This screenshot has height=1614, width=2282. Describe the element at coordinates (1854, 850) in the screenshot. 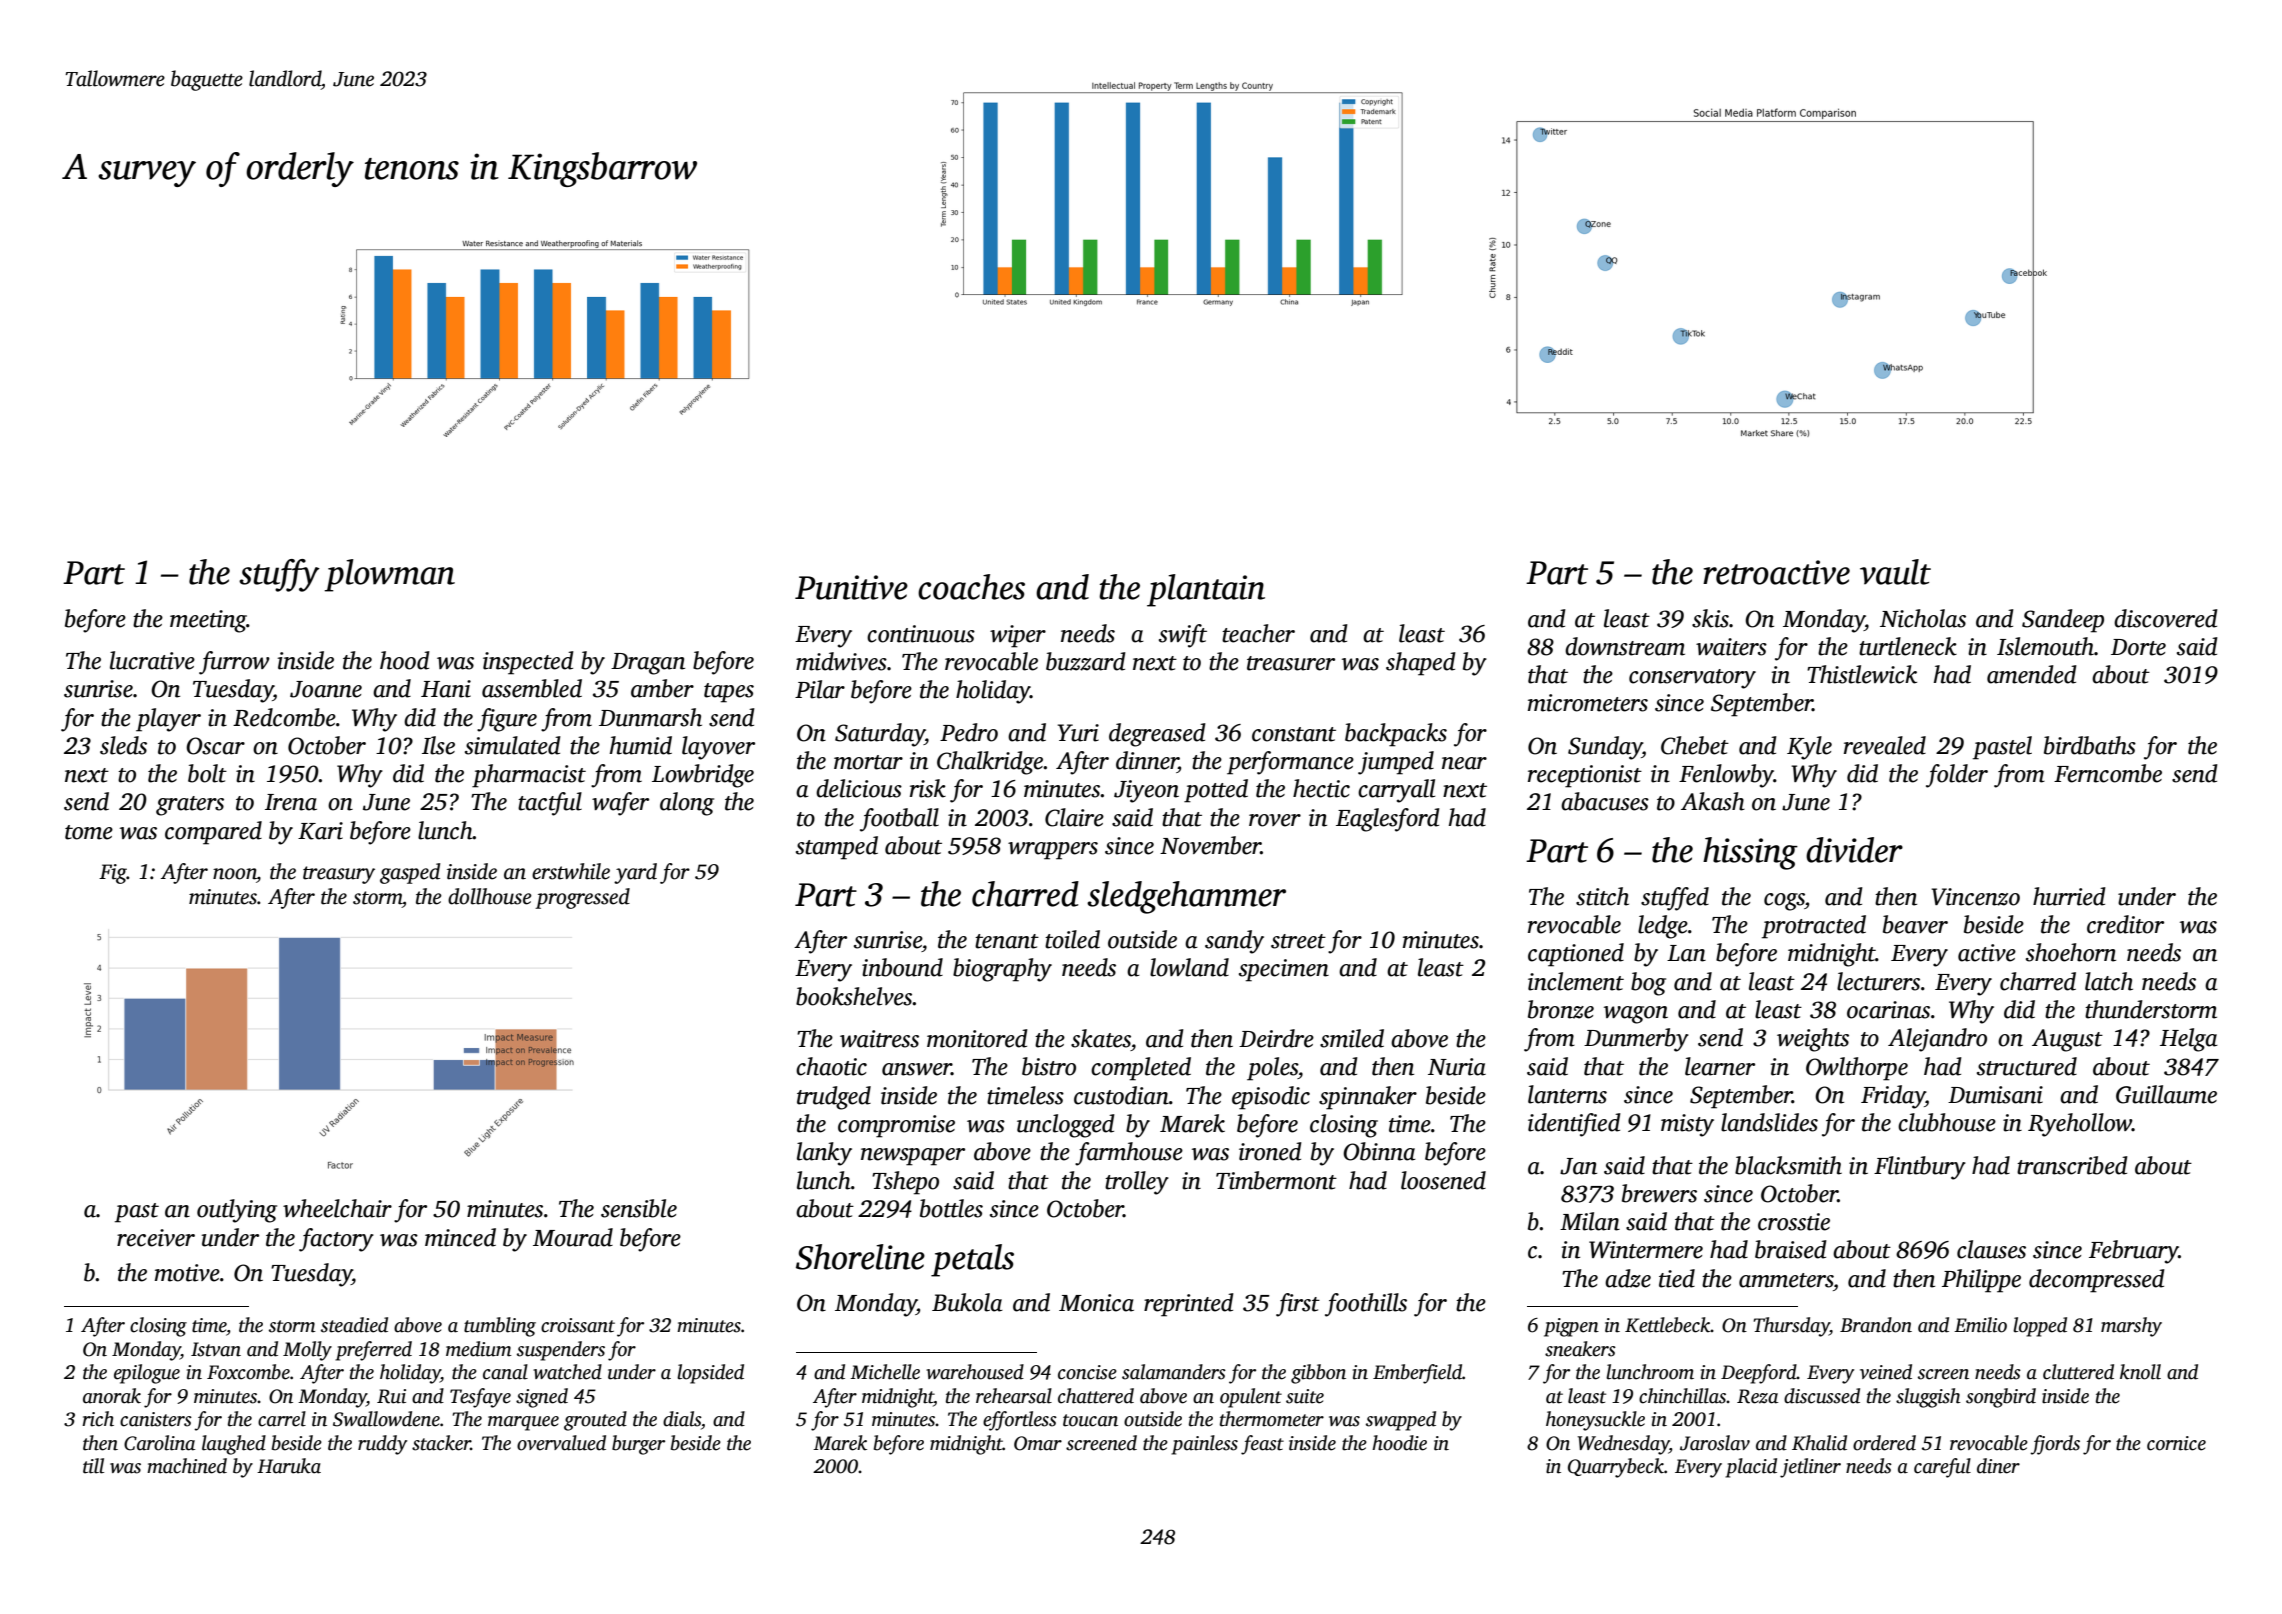

I see `divider` at that location.
